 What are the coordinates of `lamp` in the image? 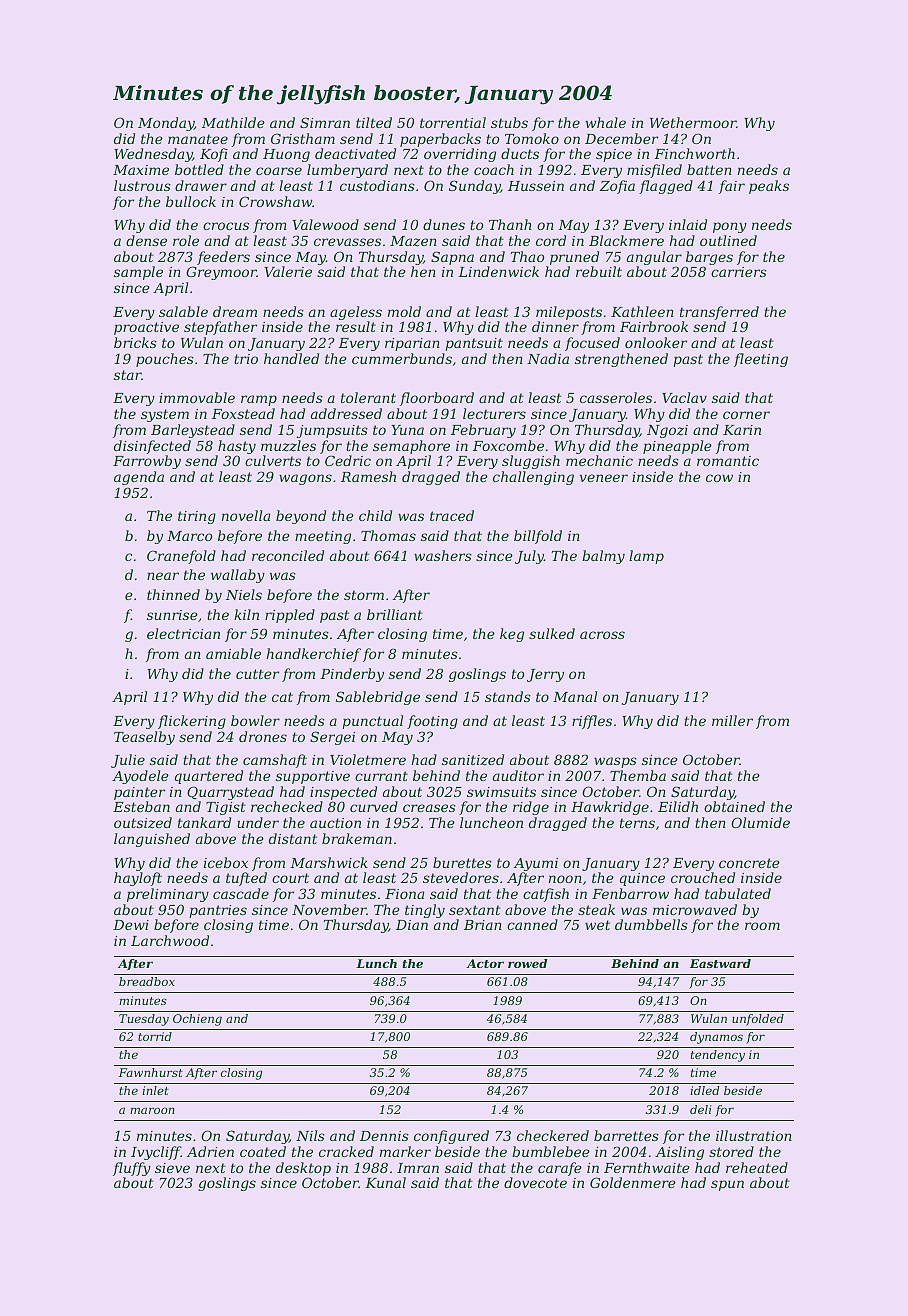 It's located at (646, 557).
